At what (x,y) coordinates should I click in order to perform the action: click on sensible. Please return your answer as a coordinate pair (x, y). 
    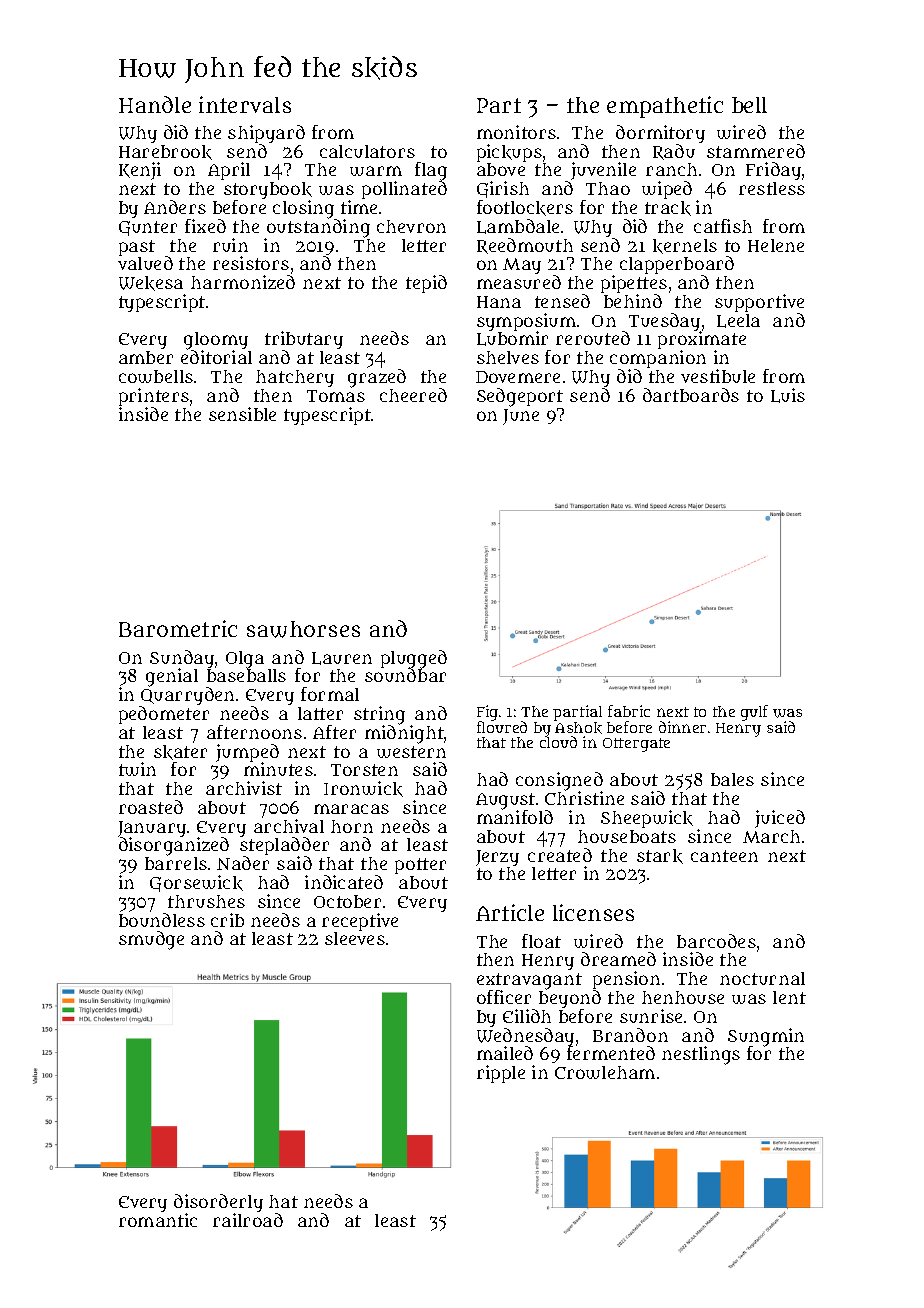
    Looking at the image, I should click on (242, 414).
